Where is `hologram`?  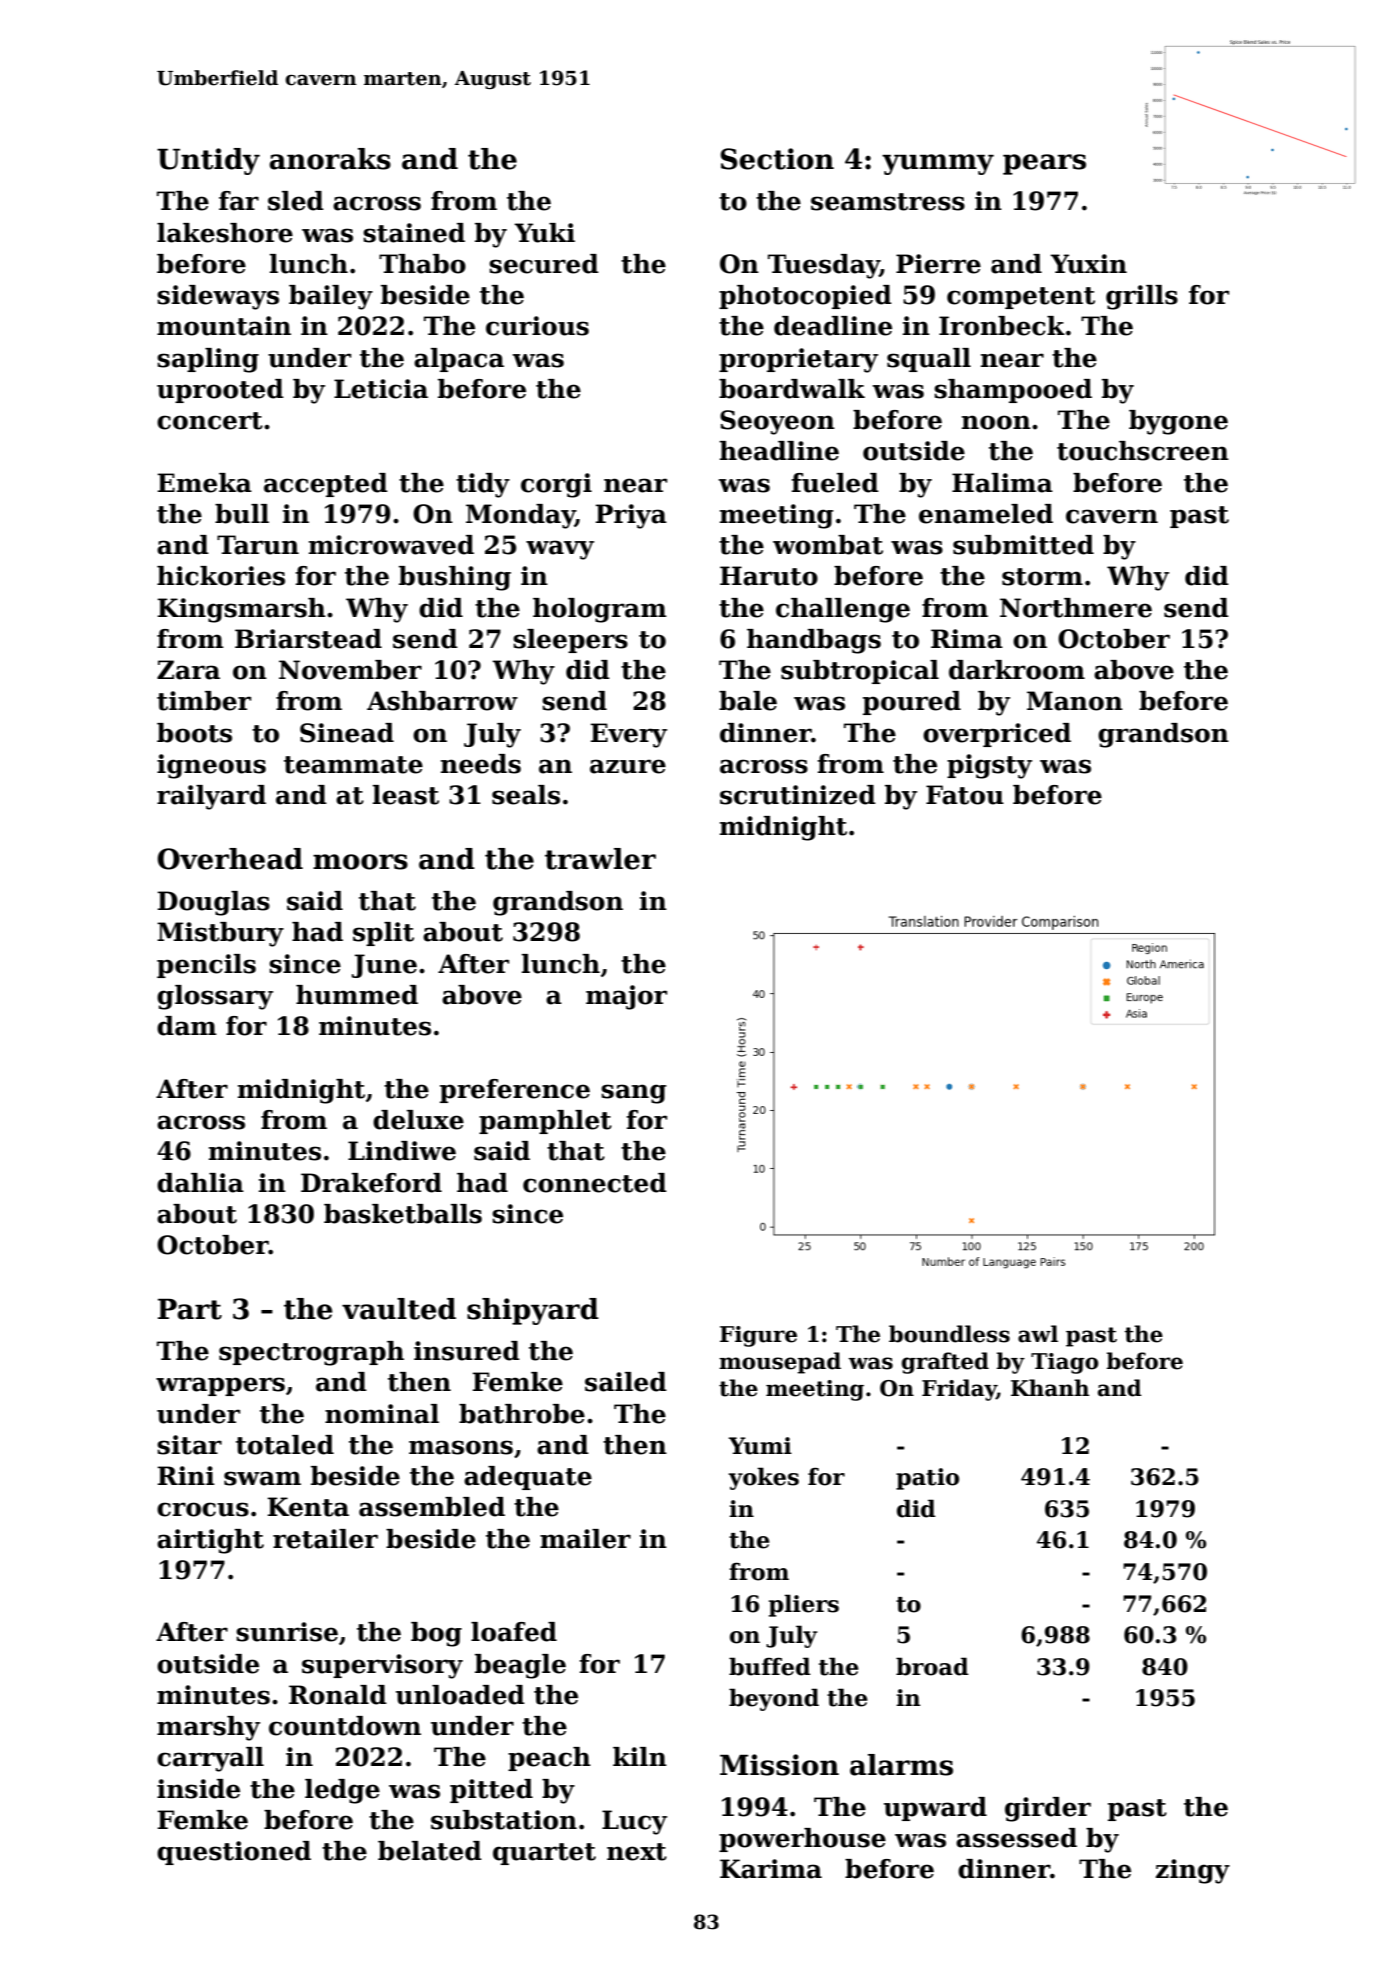
hologram is located at coordinates (600, 610).
